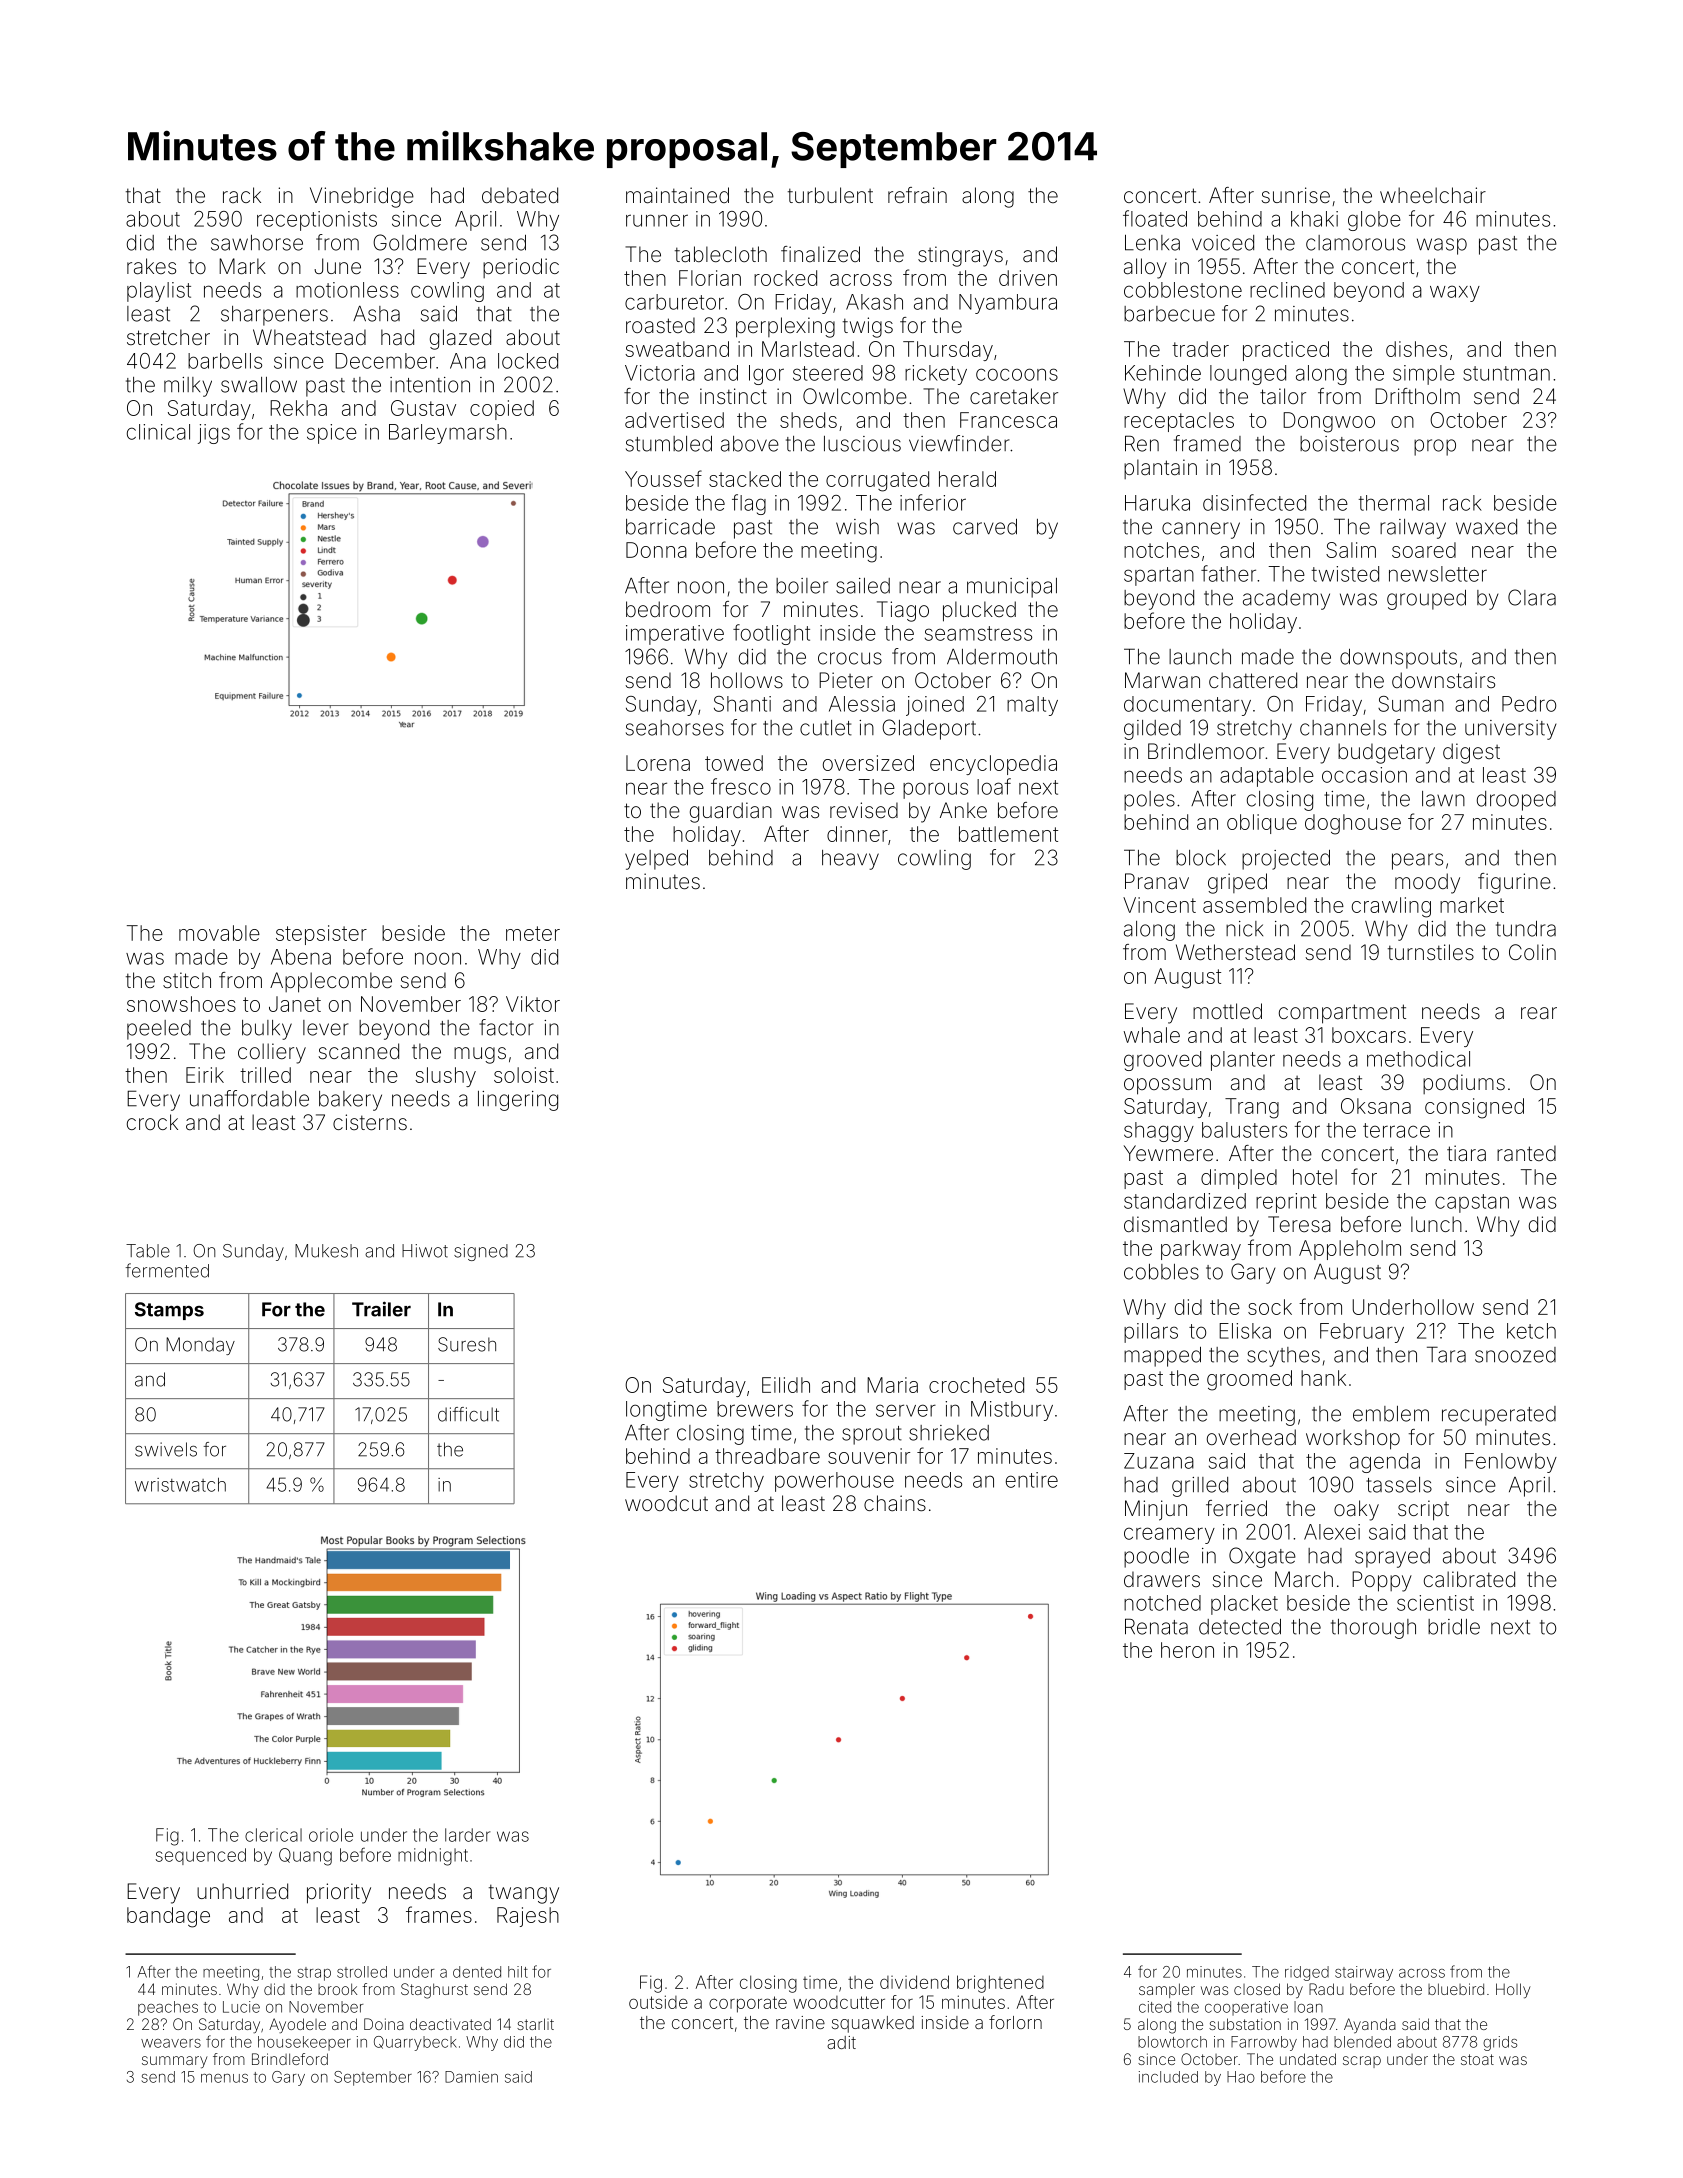 Image resolution: width=1683 pixels, height=2178 pixels. I want to click on Lorena, so click(658, 763).
